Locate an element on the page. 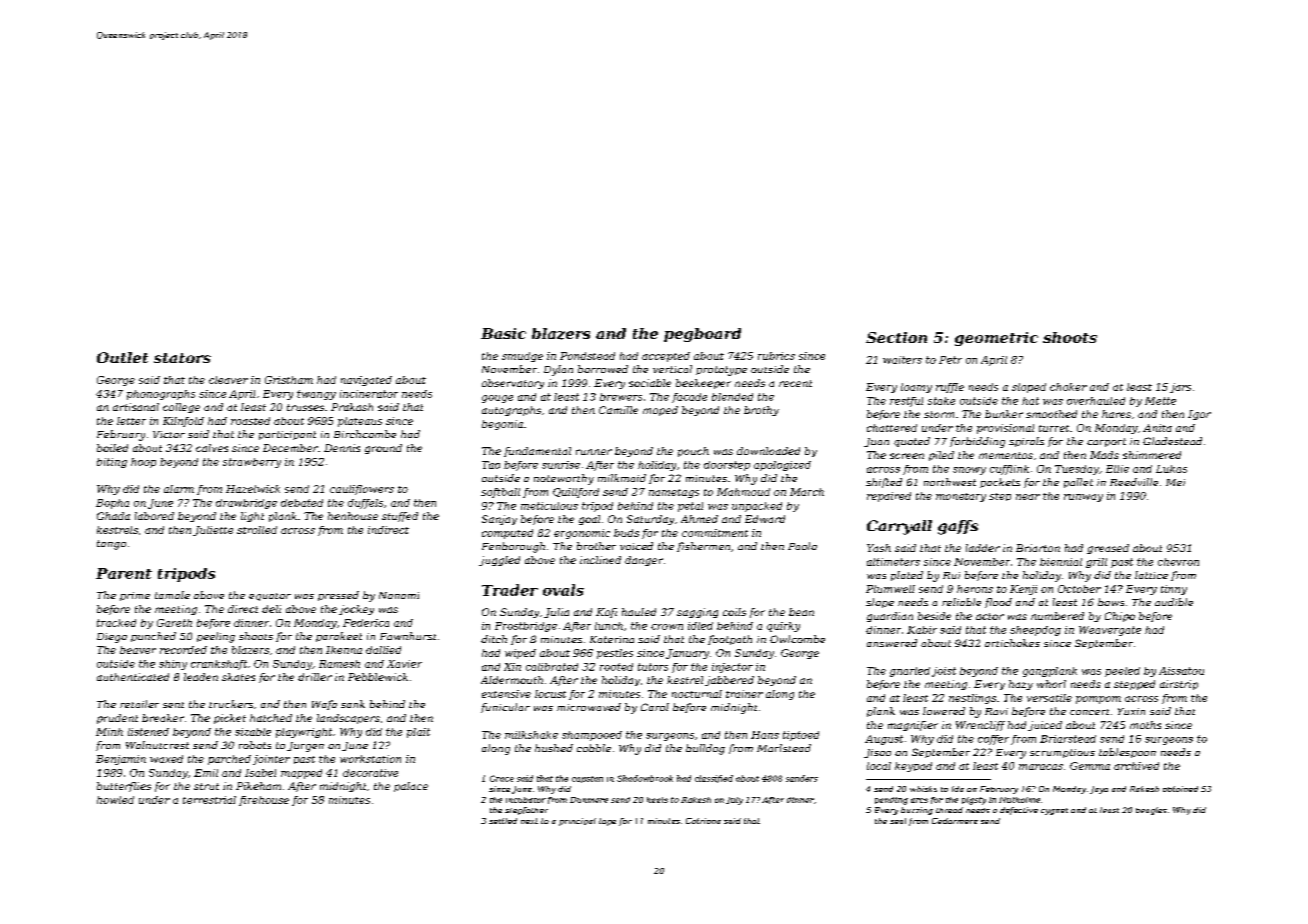 This image has height=924, width=1308. Edward is located at coordinates (765, 519).
